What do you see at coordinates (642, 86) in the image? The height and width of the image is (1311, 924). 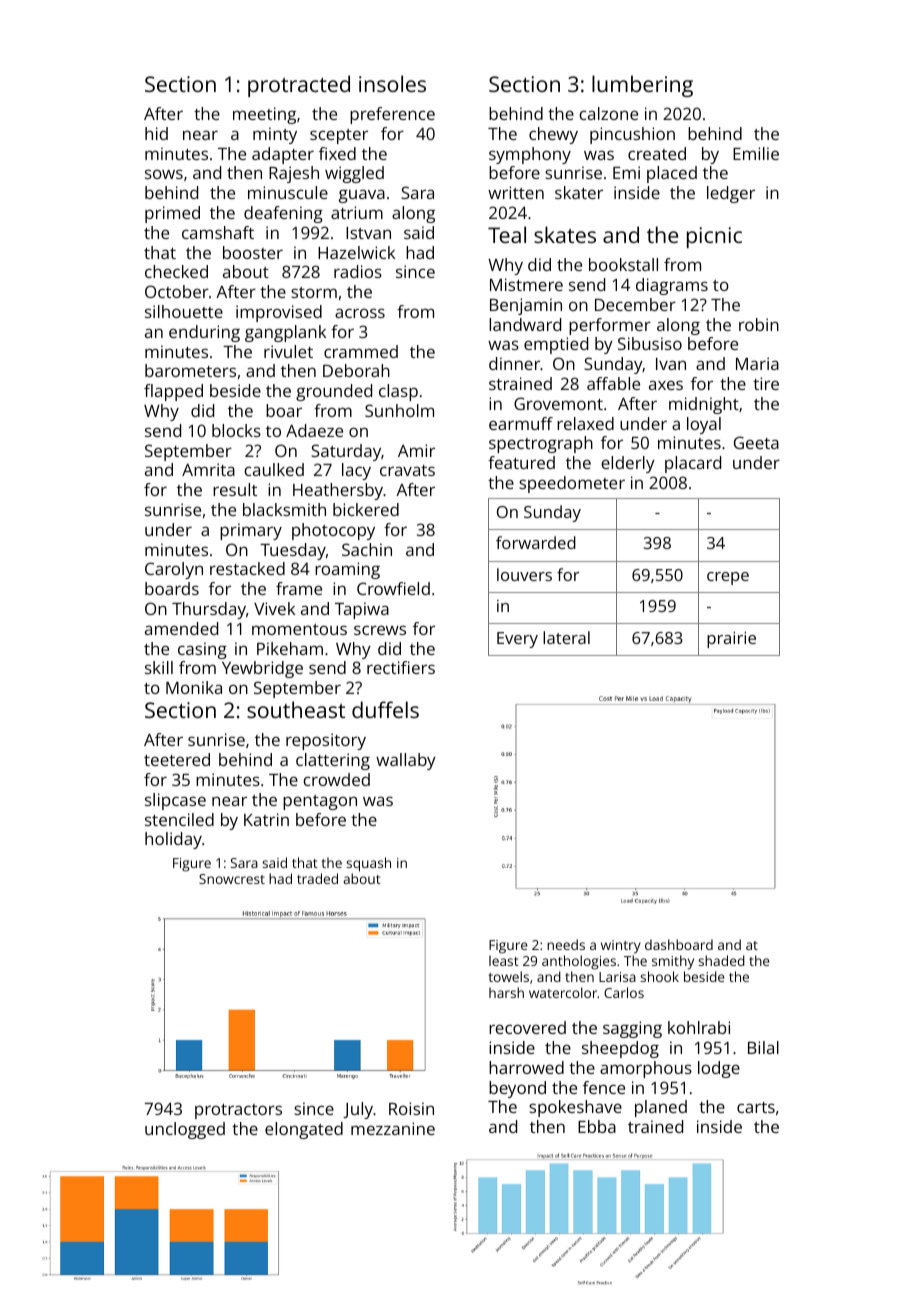 I see `lumbering` at bounding box center [642, 86].
